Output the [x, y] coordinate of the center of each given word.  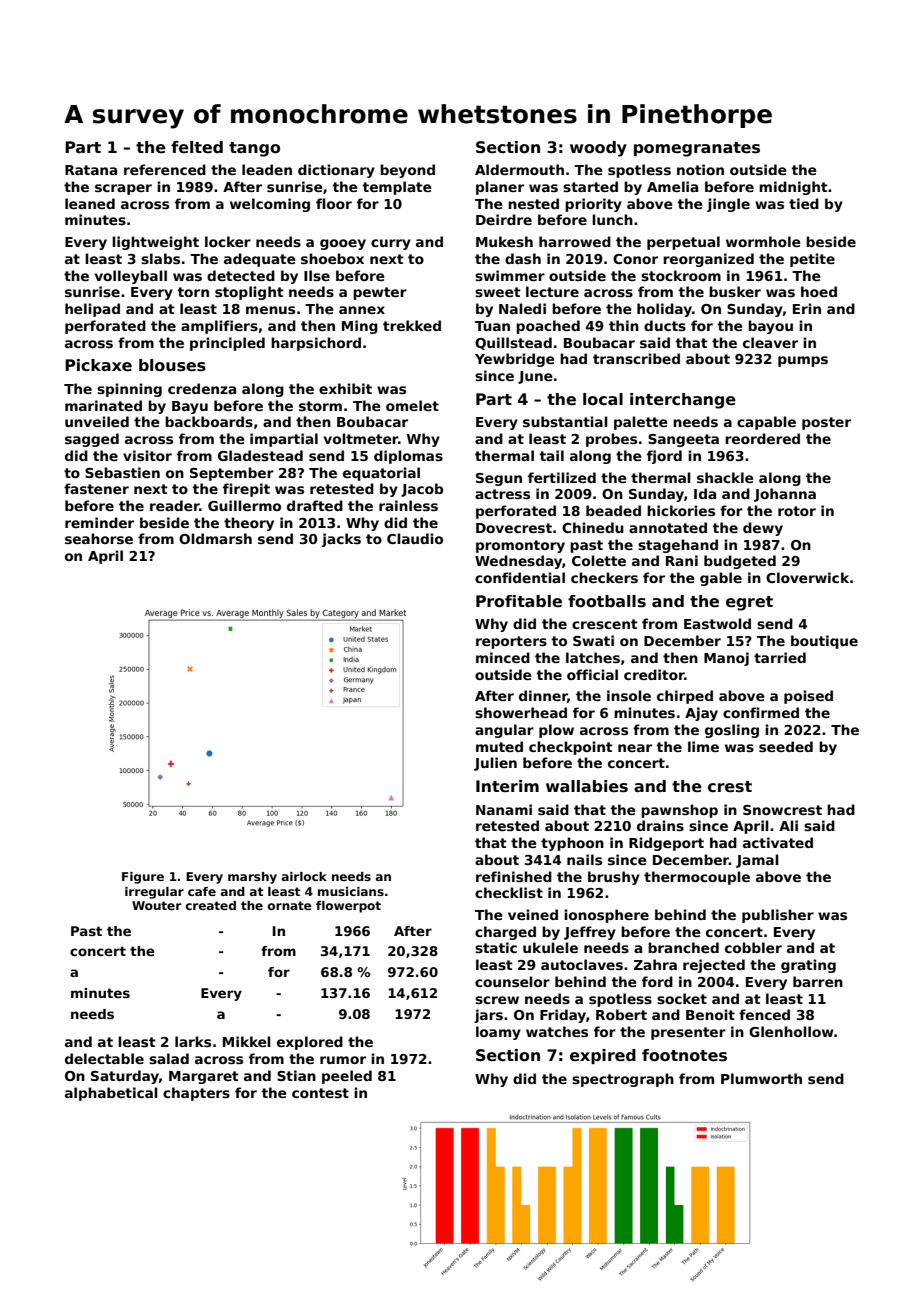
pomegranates [697, 149]
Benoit [710, 1014]
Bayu [190, 407]
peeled [347, 1077]
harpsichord [316, 344]
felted [197, 147]
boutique [824, 642]
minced [503, 657]
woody [598, 149]
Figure [143, 878]
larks [193, 1041]
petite [812, 260]
